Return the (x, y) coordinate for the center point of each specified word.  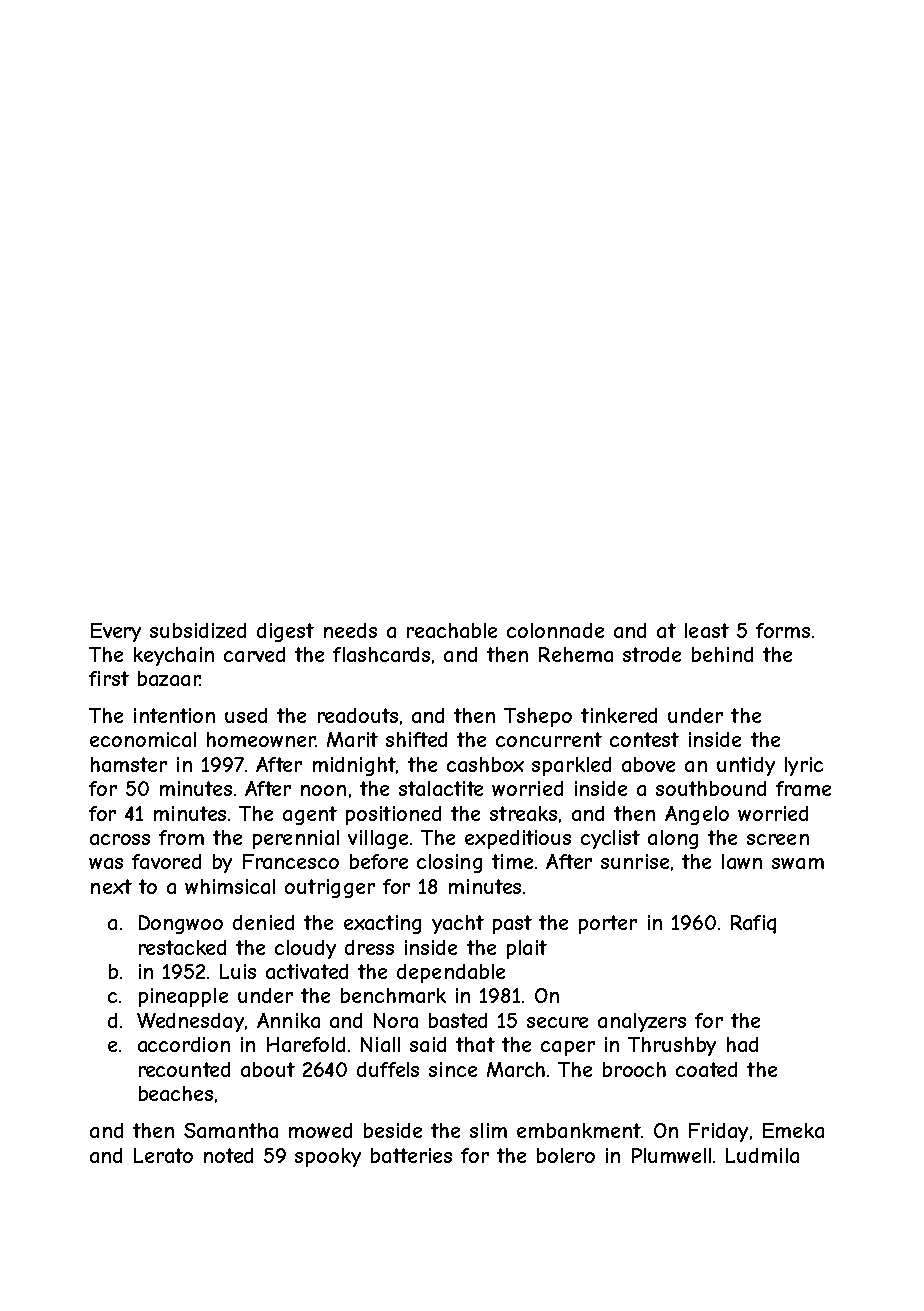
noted (228, 1155)
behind (722, 654)
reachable (452, 630)
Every (116, 632)
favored (166, 861)
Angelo (697, 815)
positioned (393, 815)
